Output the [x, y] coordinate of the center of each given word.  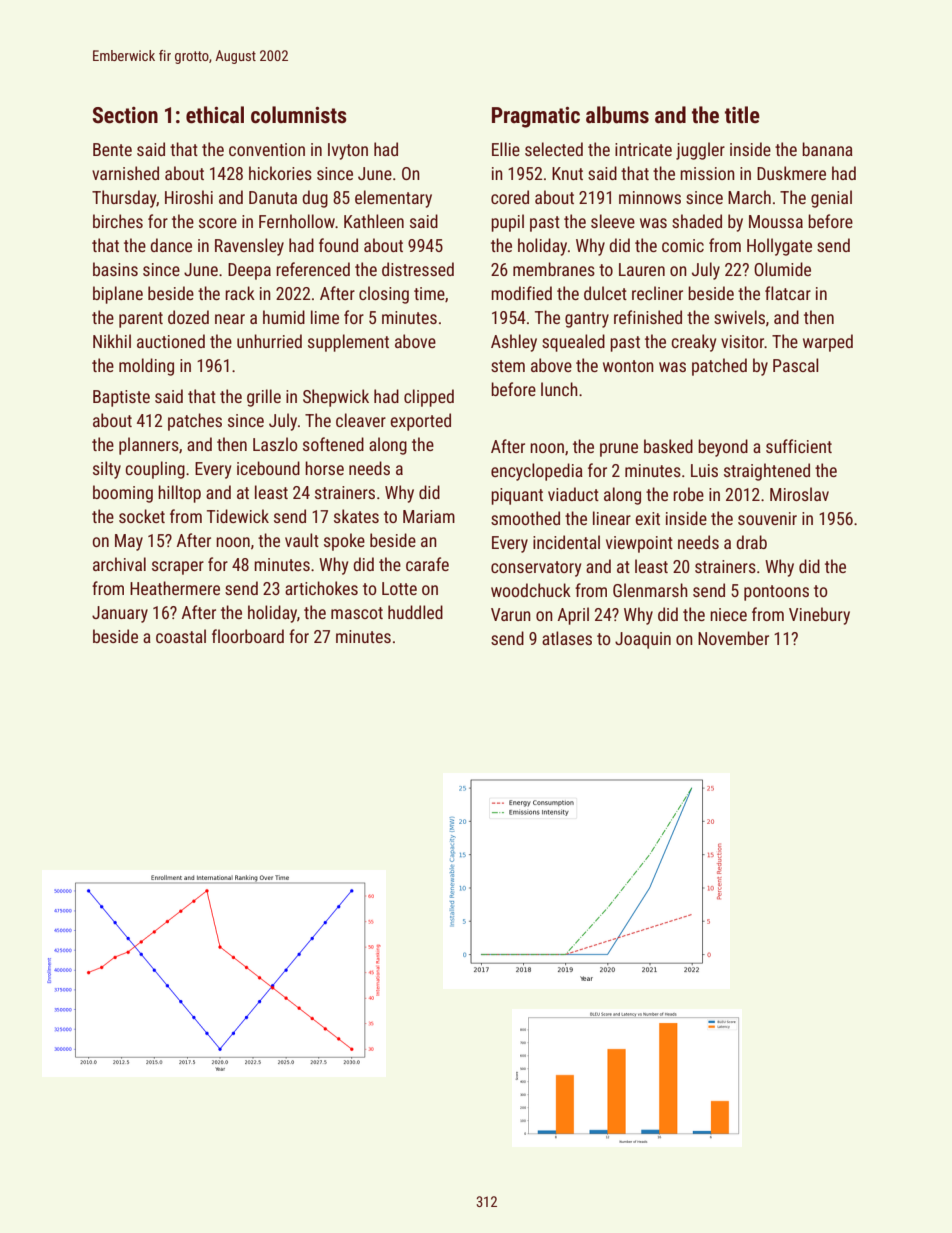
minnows [650, 197]
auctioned [171, 341]
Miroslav [799, 494]
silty [107, 470]
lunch [559, 389]
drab [751, 542]
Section [125, 115]
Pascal [796, 365]
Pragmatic [536, 117]
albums [617, 115]
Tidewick [238, 516]
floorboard [248, 636]
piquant [517, 496]
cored [510, 197]
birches [118, 221]
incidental [566, 542]
